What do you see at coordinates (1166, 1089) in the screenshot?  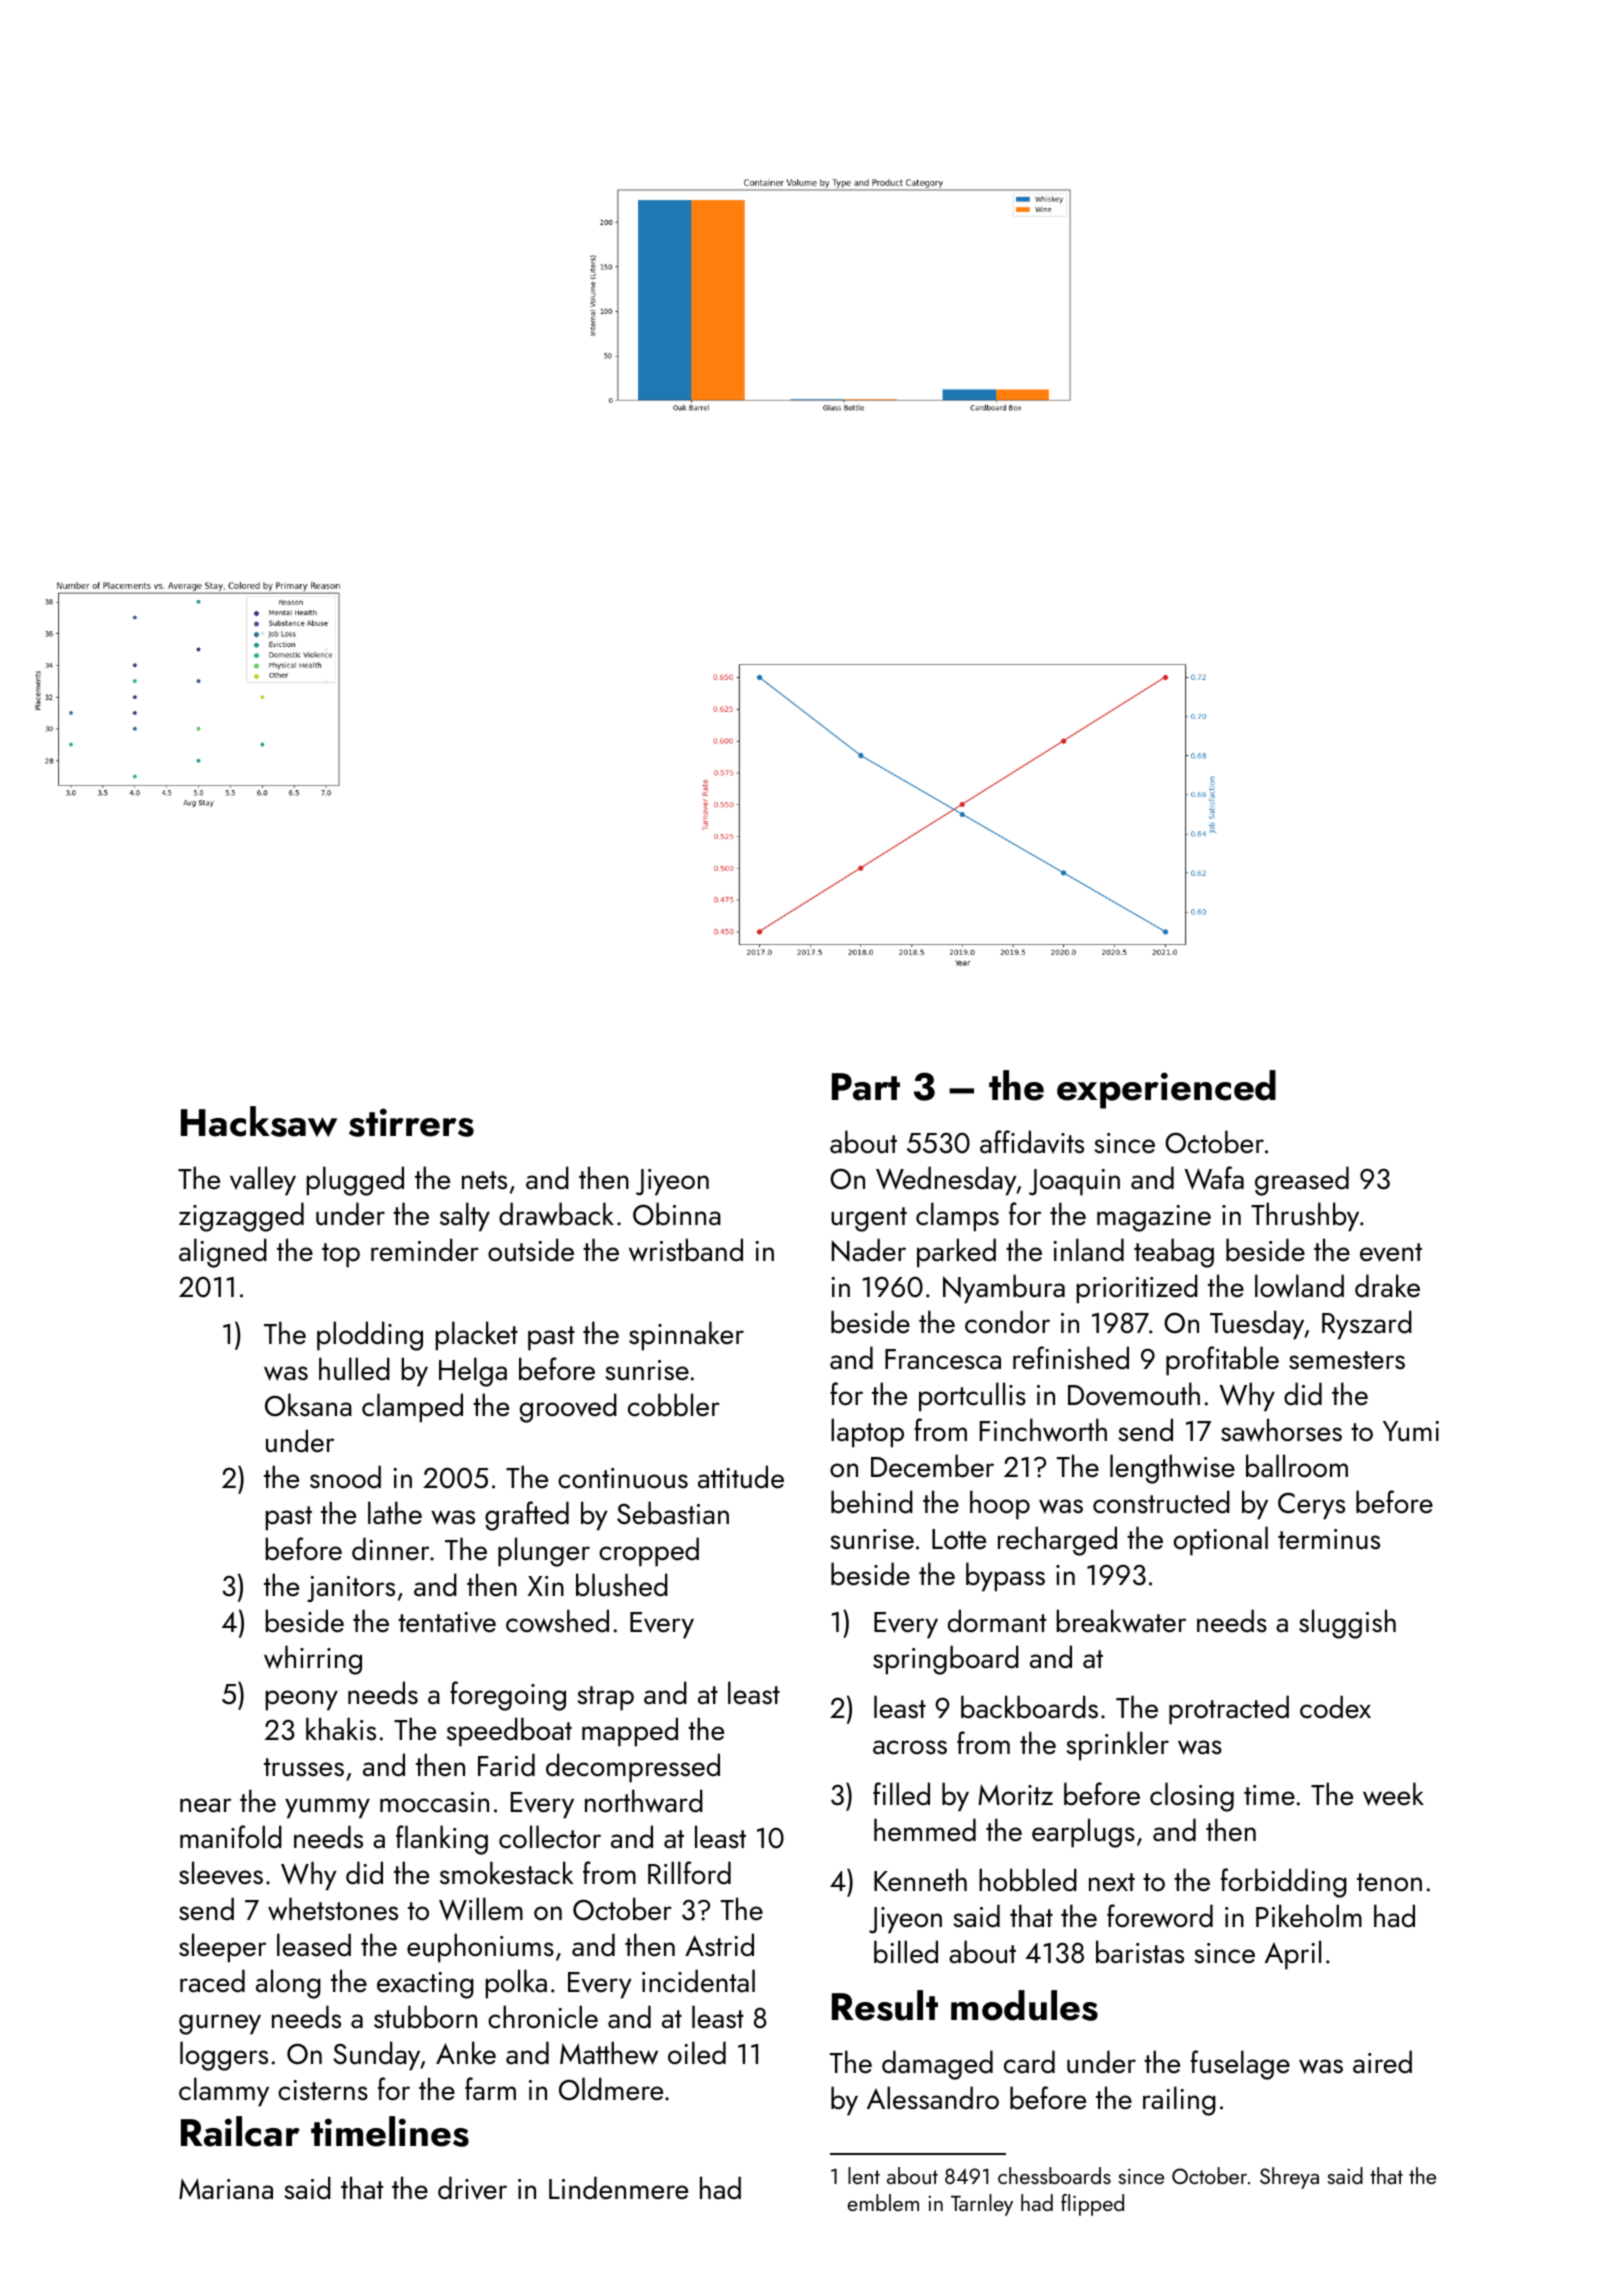 I see `experienced` at bounding box center [1166, 1089].
